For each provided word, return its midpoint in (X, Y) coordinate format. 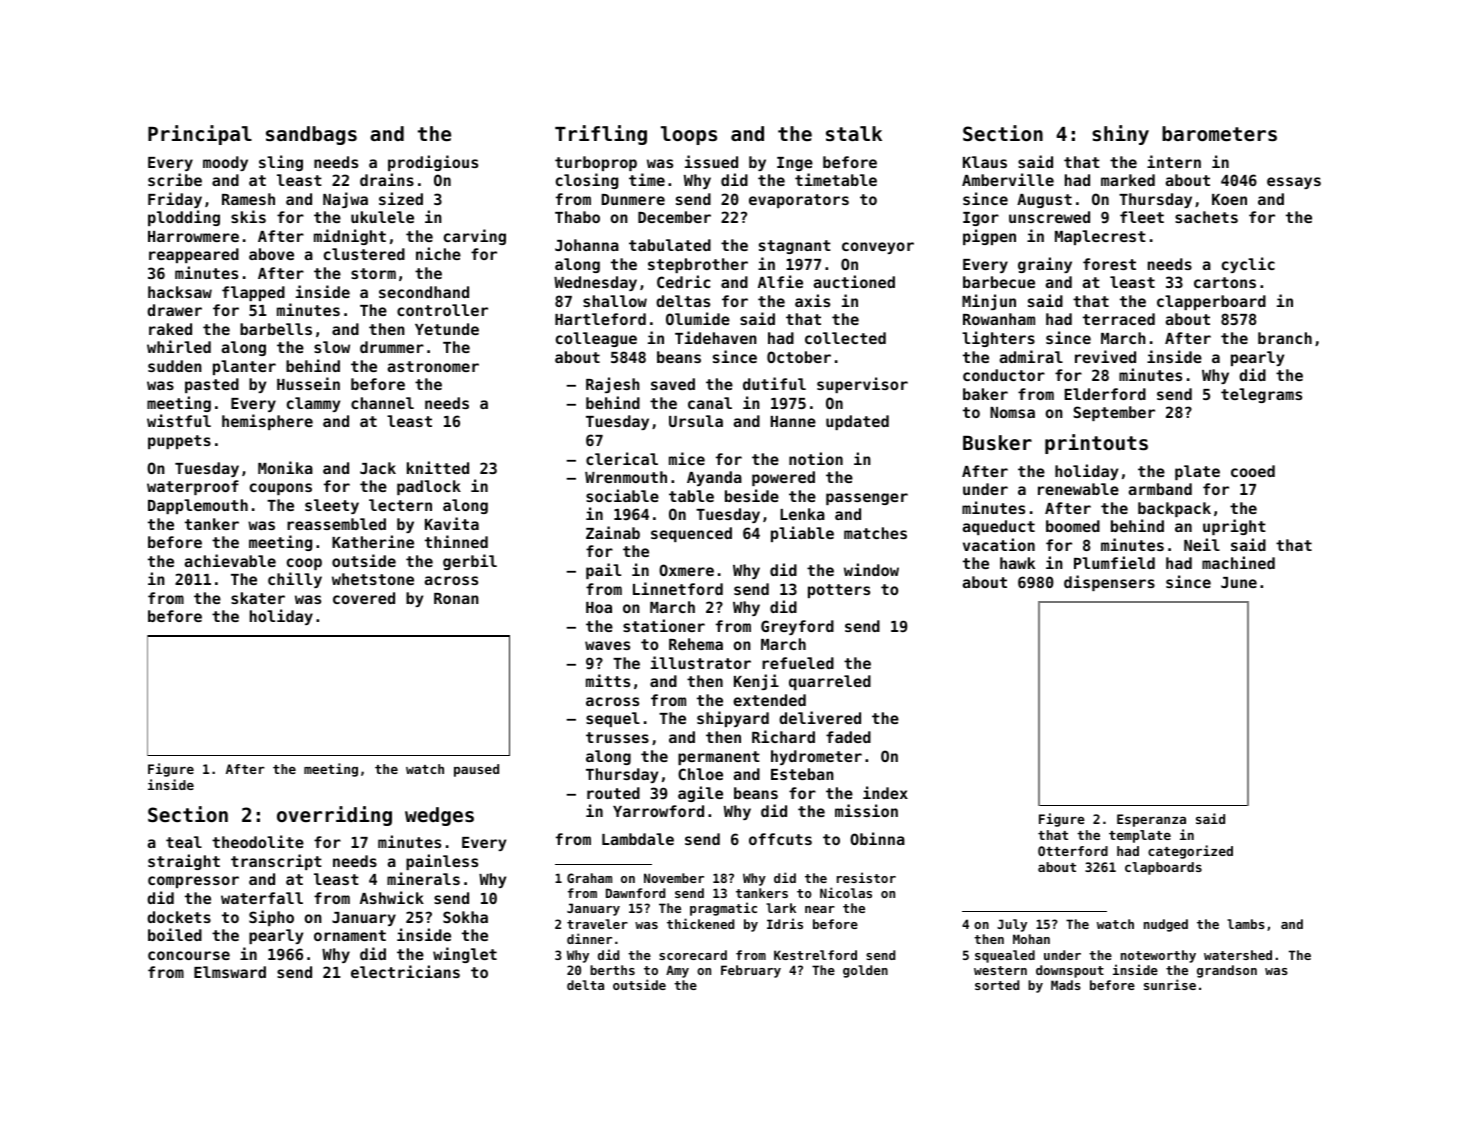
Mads (1066, 985)
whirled (179, 346)
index (885, 792)
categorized (1190, 852)
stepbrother (698, 265)
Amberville (1008, 179)
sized (401, 198)
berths (612, 970)
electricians (405, 971)
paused (476, 770)
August (1044, 201)
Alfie (780, 281)
